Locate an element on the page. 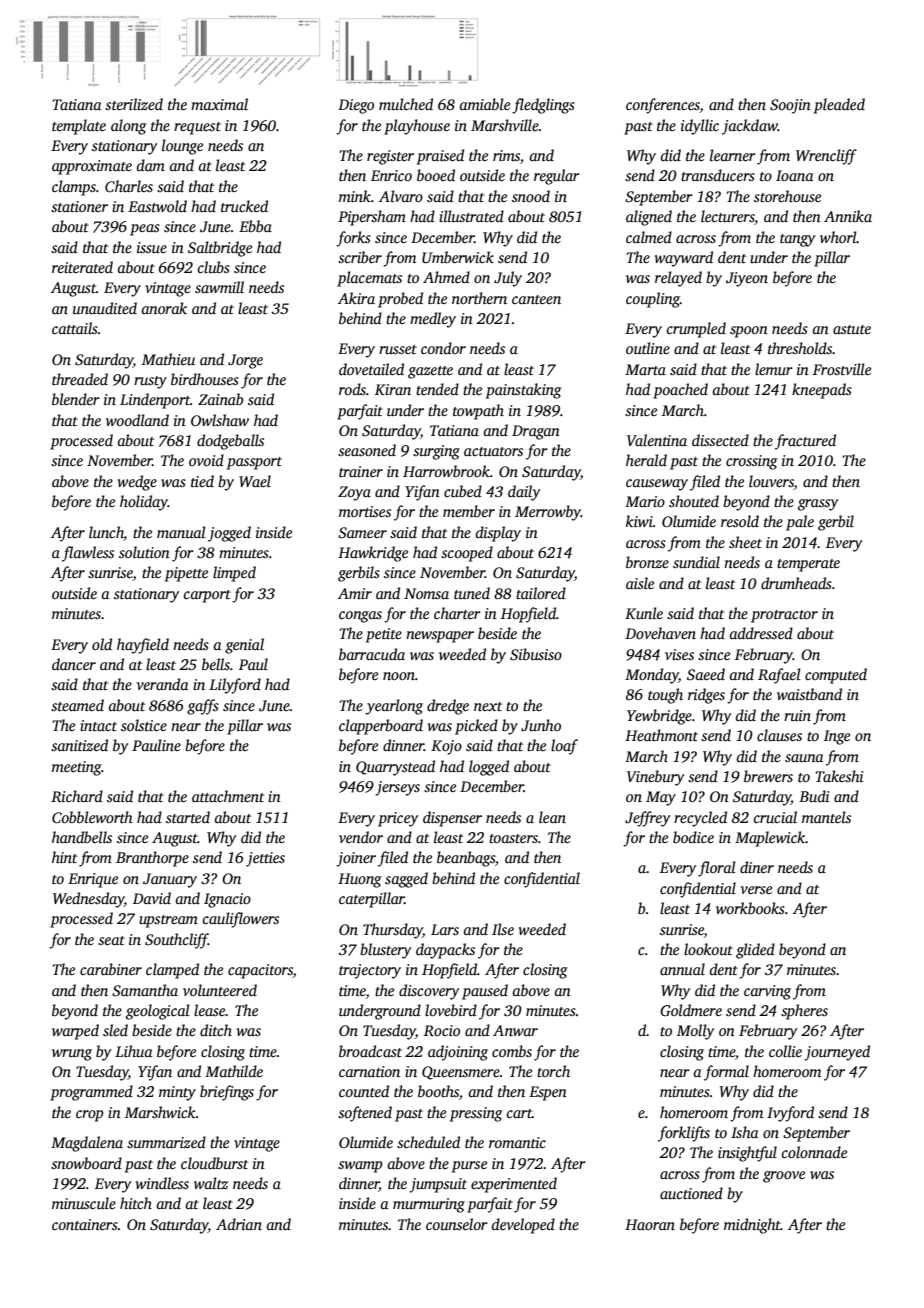 Image resolution: width=924 pixels, height=1308 pixels. Diego is located at coordinates (356, 106).
